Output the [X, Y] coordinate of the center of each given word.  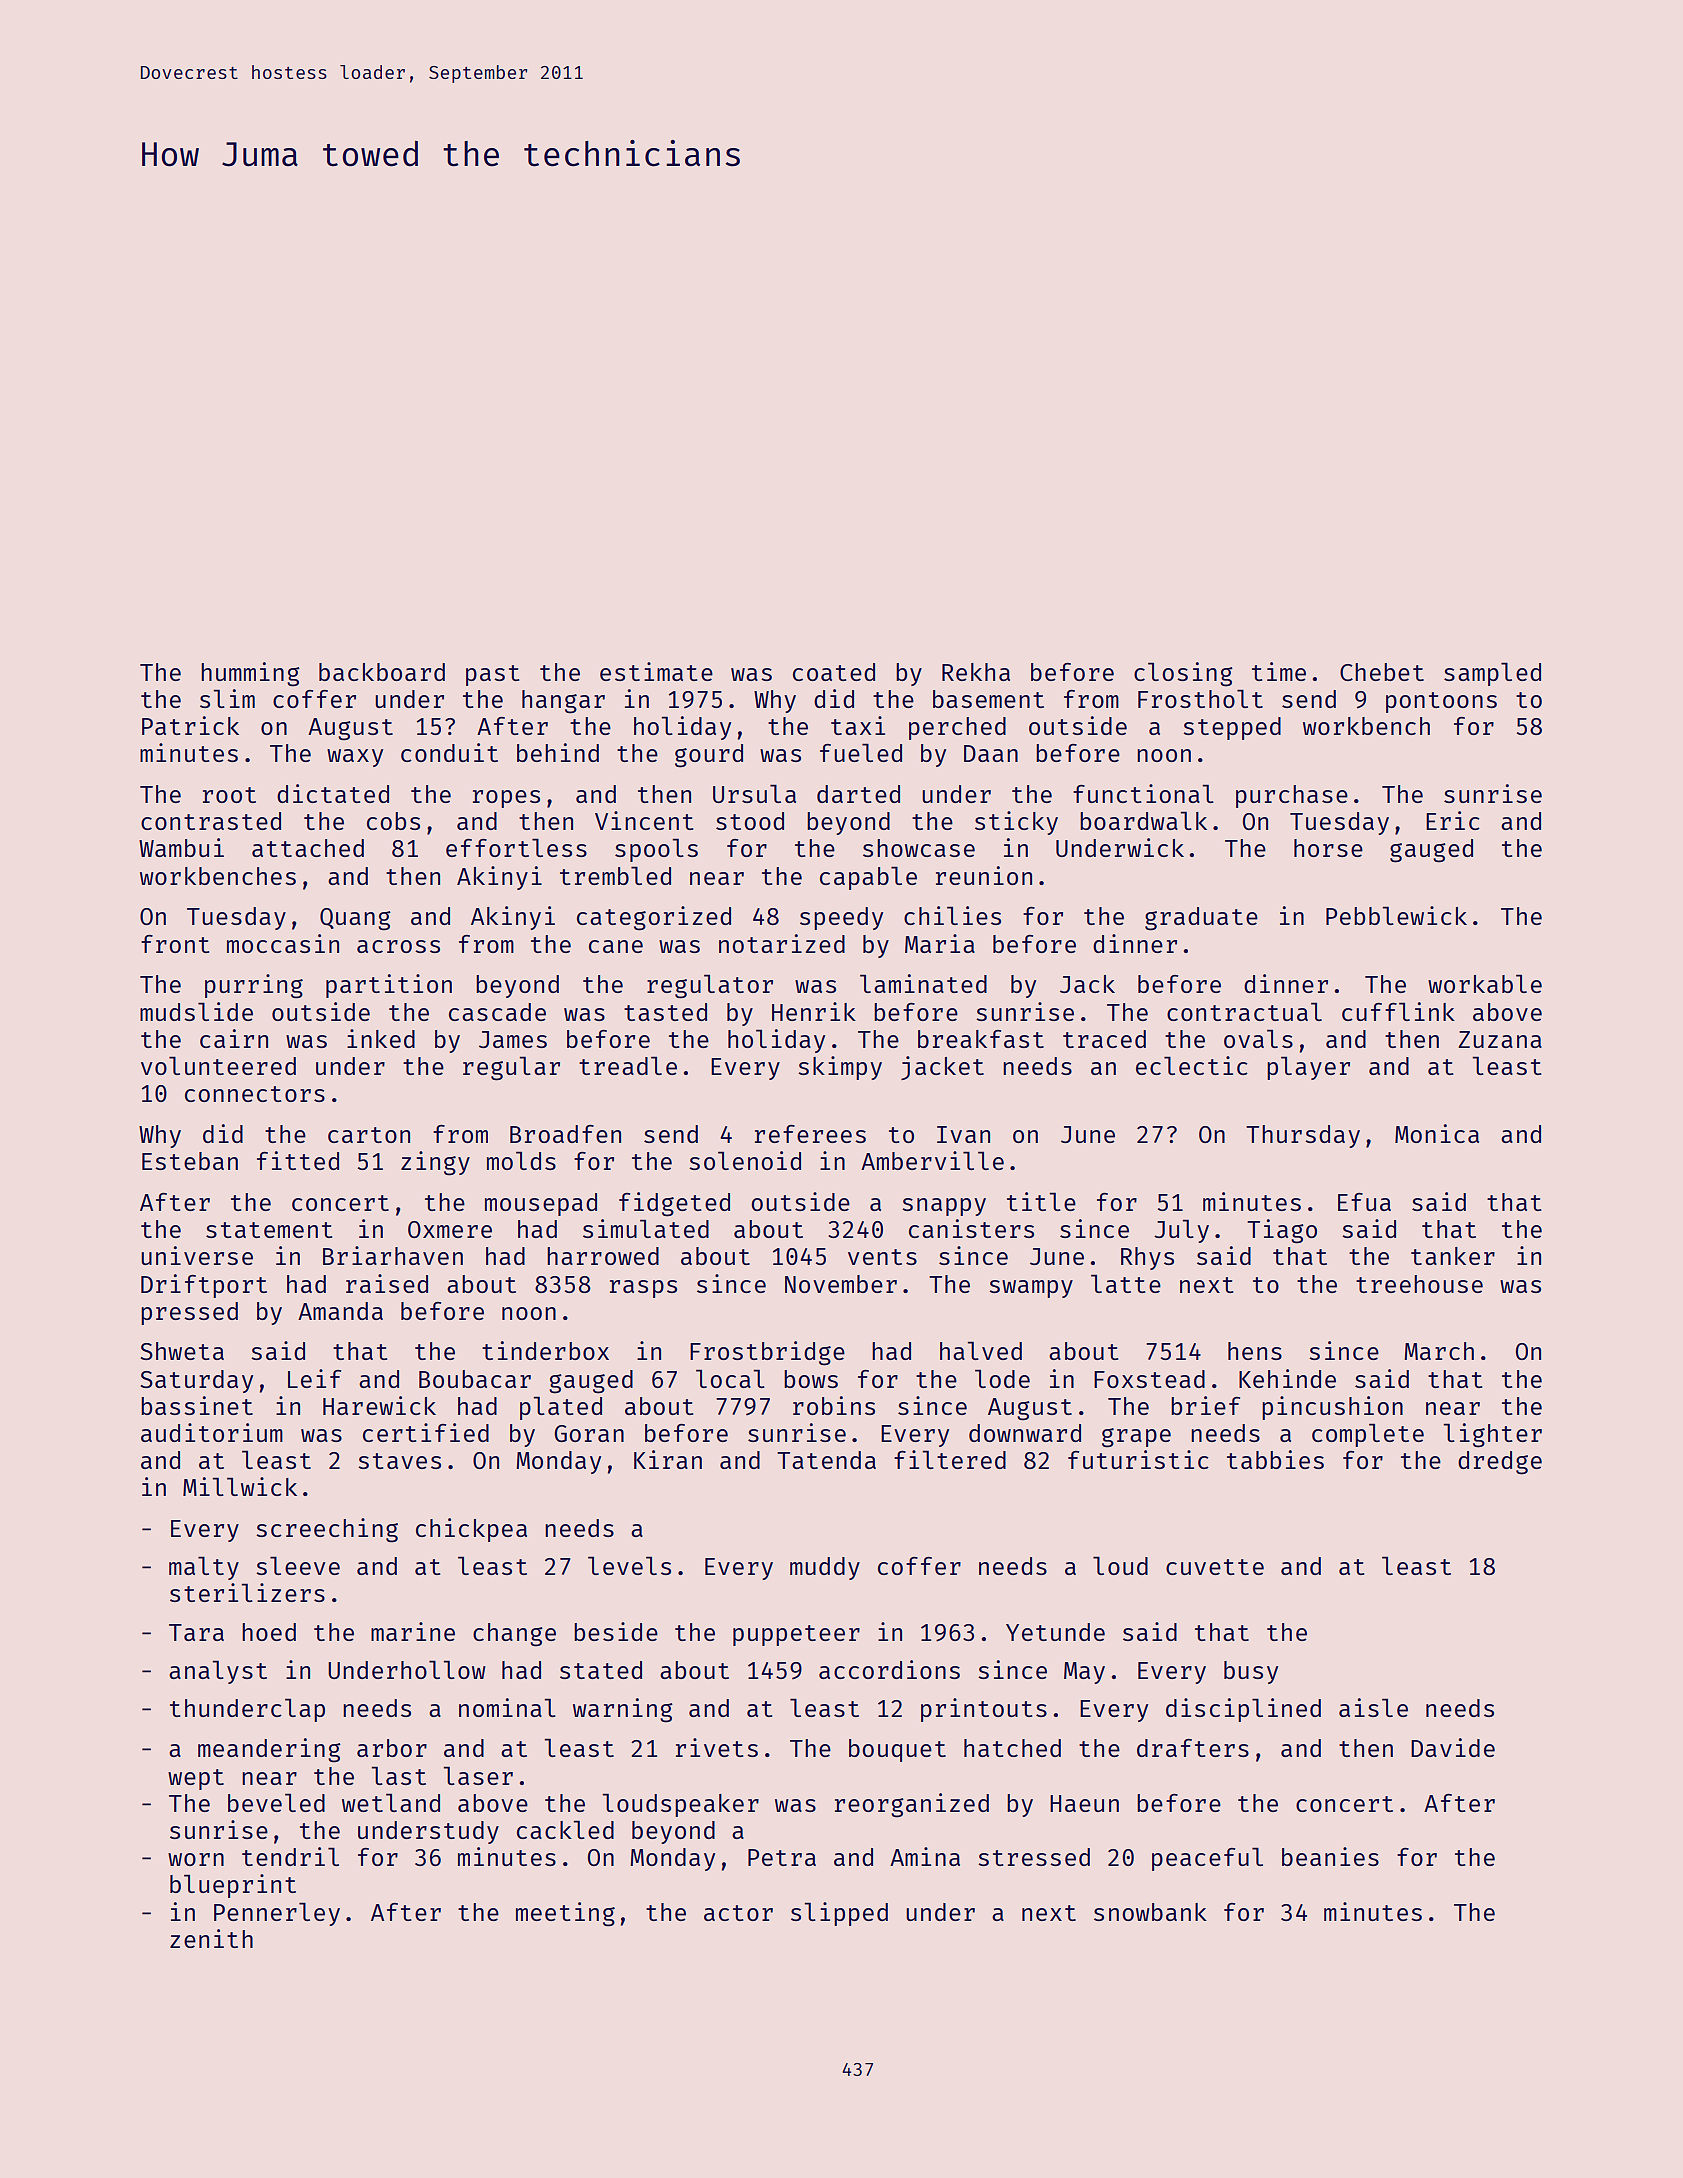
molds [521, 1160]
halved [981, 1350]
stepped [1232, 728]
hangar [563, 702]
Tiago [1282, 1231]
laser [478, 1775]
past [493, 675]
